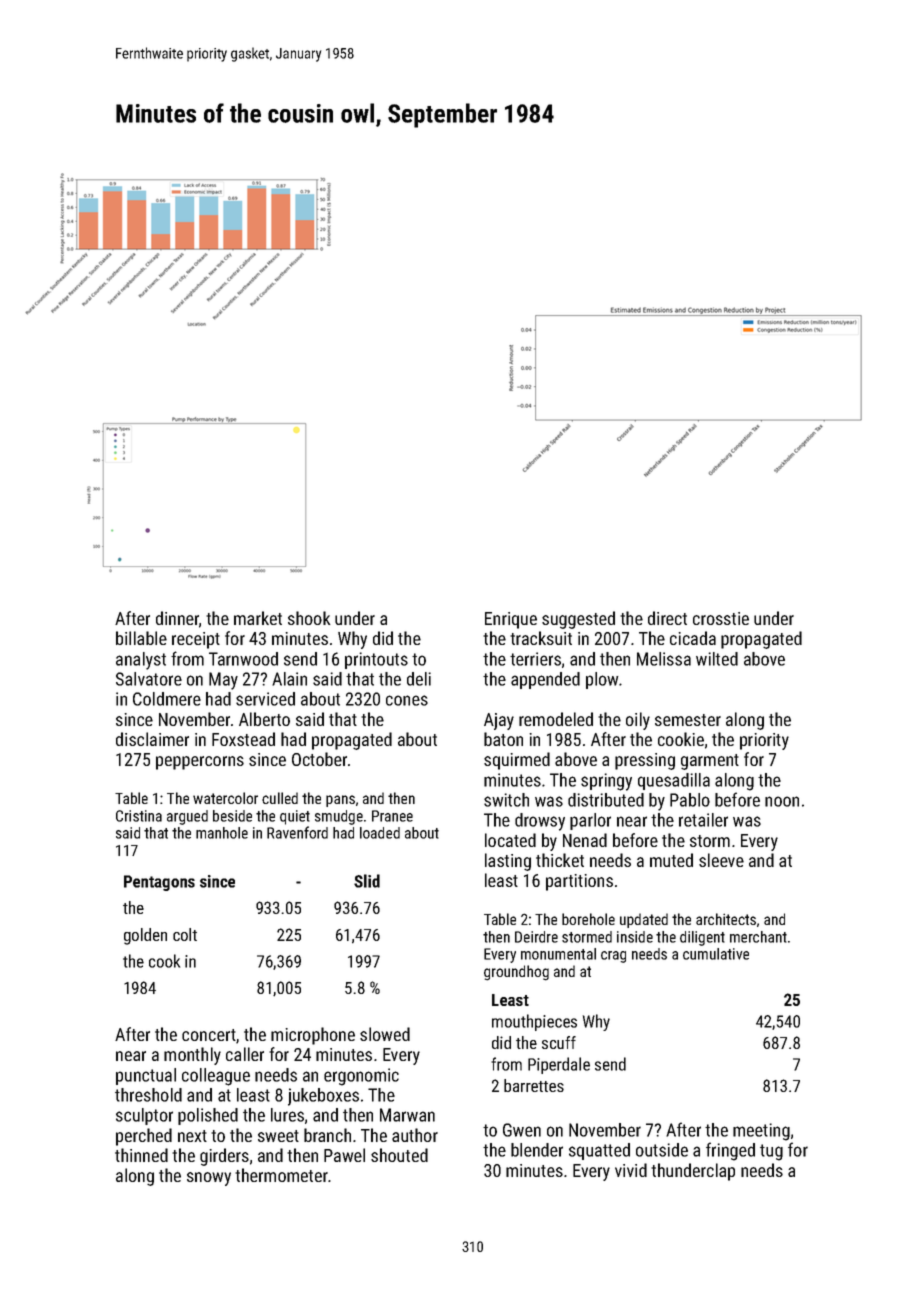 The height and width of the document is (1311, 924). What do you see at coordinates (536, 937) in the document?
I see `Deirdre` at bounding box center [536, 937].
